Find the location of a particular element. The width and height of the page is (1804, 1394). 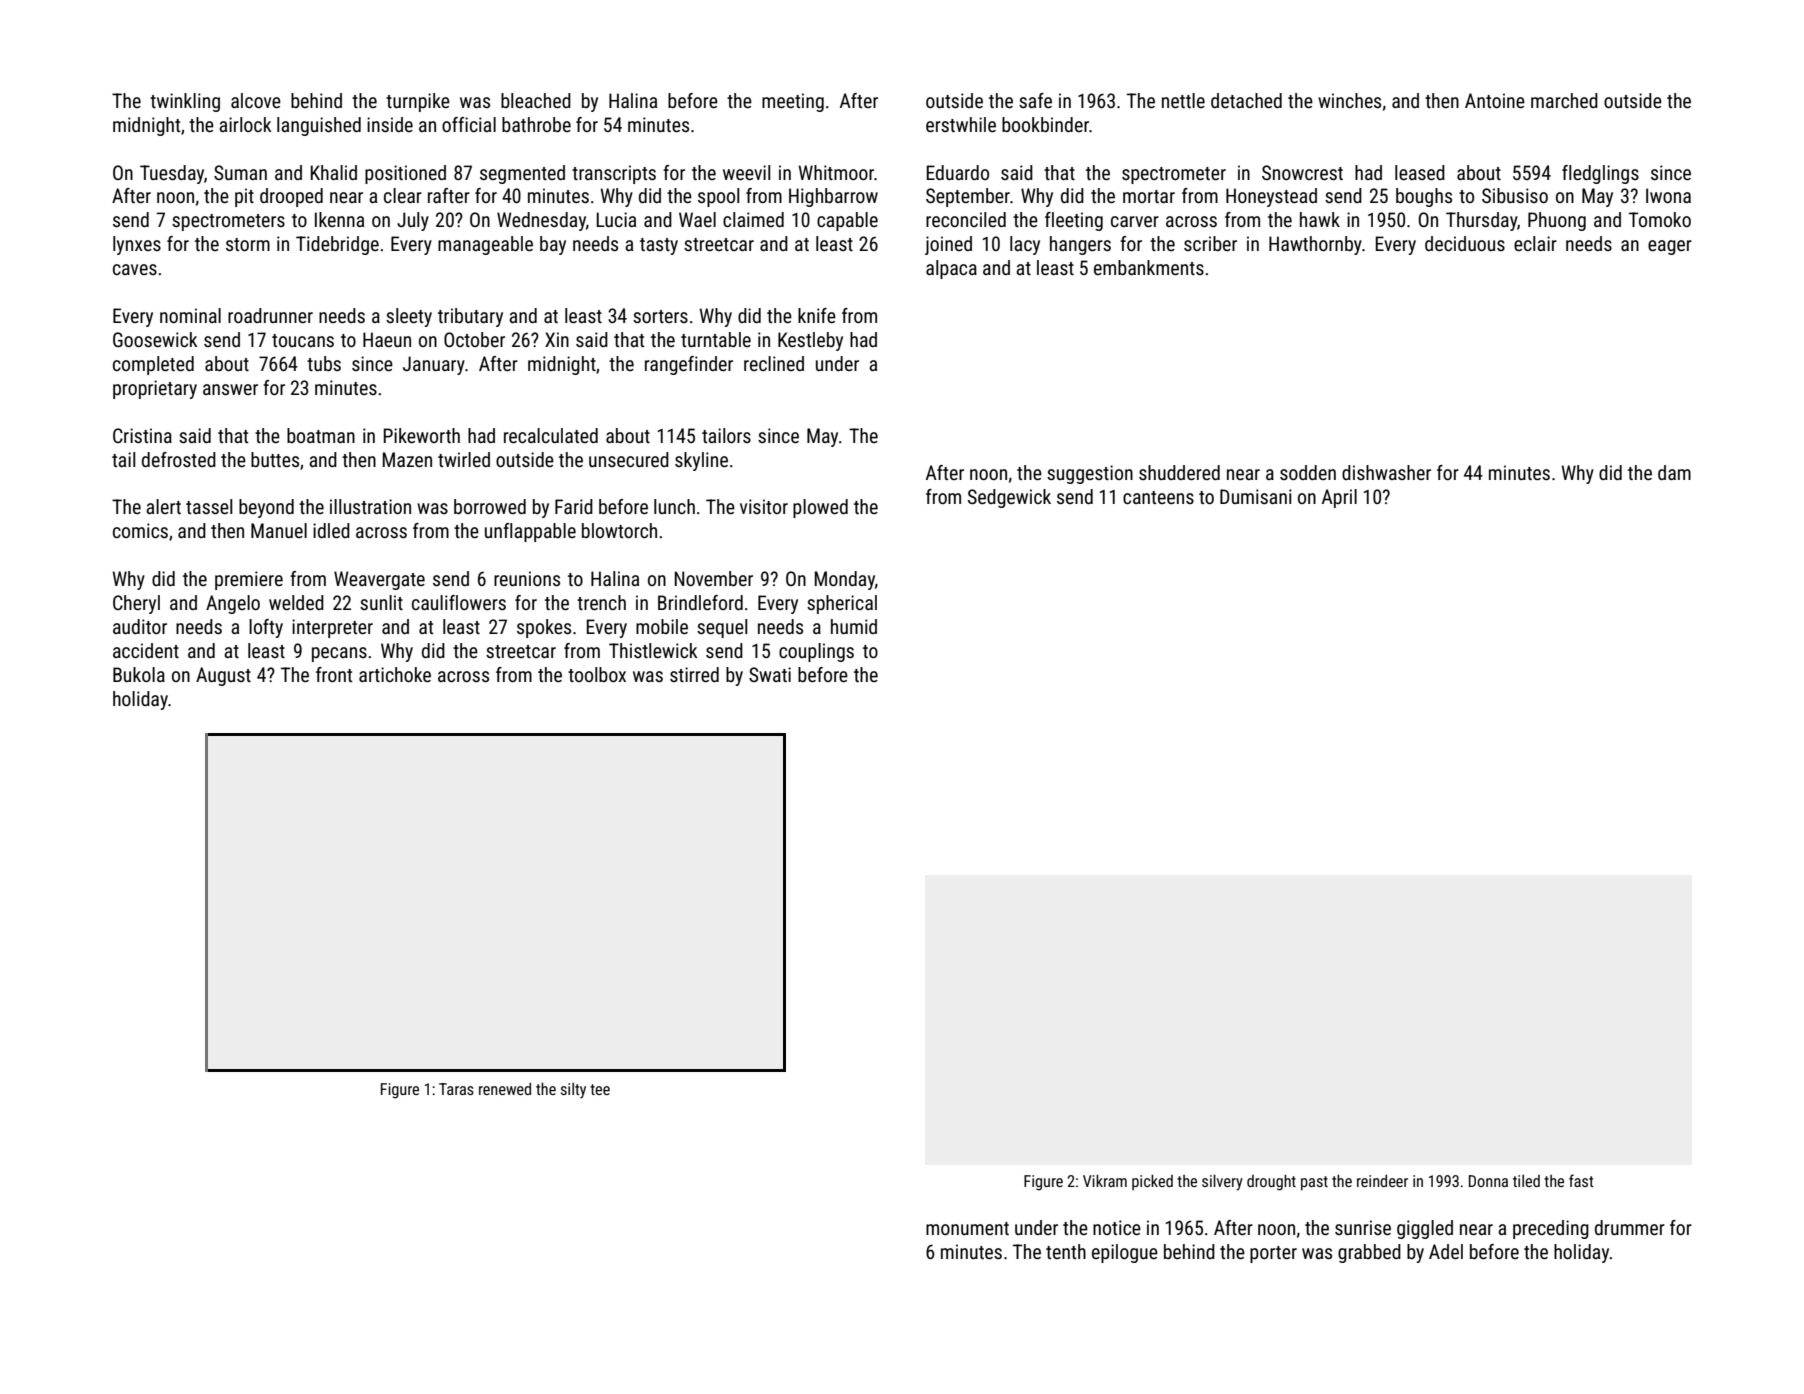

Taras is located at coordinates (456, 1089).
